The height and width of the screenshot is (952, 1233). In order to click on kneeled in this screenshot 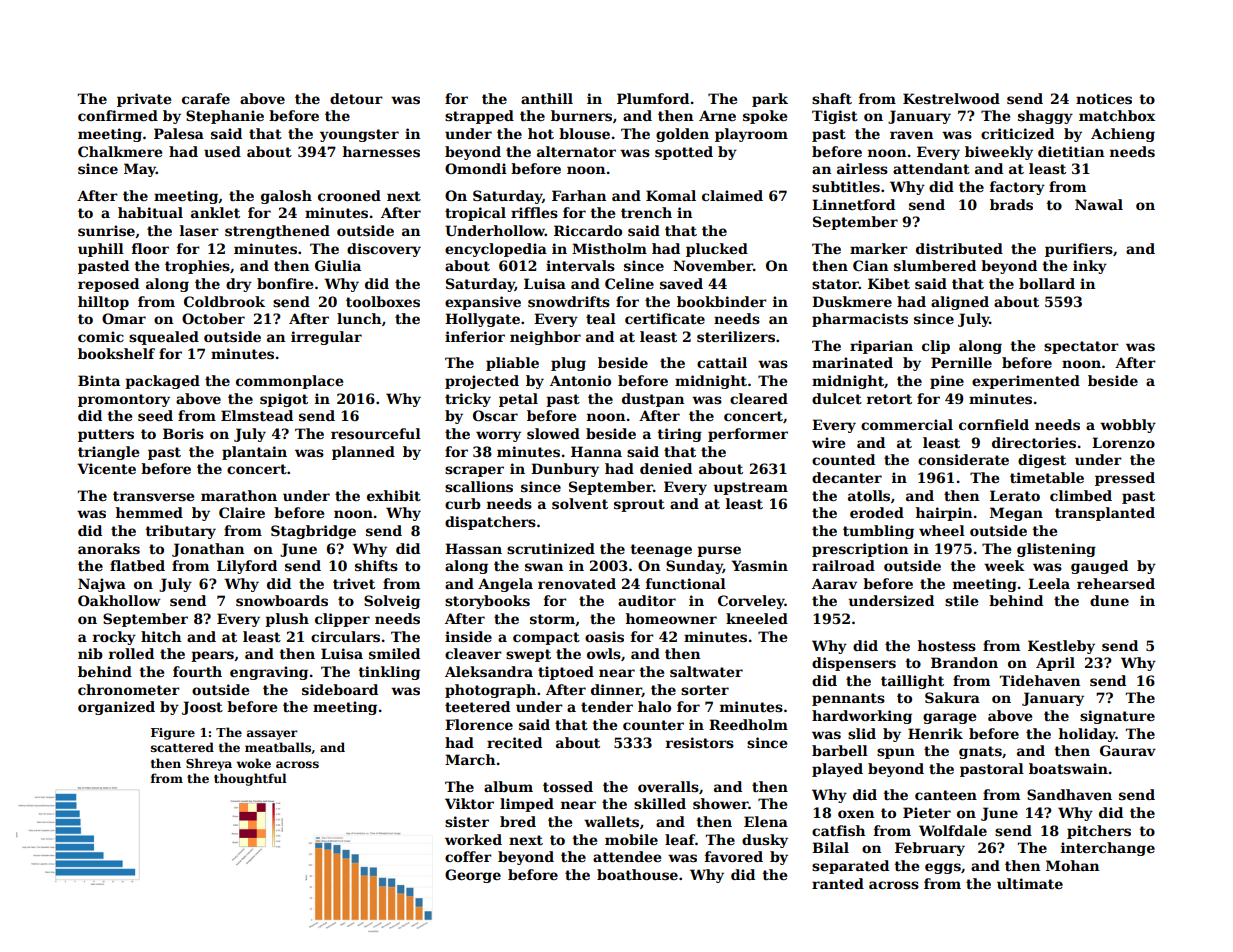, I will do `click(757, 618)`.
